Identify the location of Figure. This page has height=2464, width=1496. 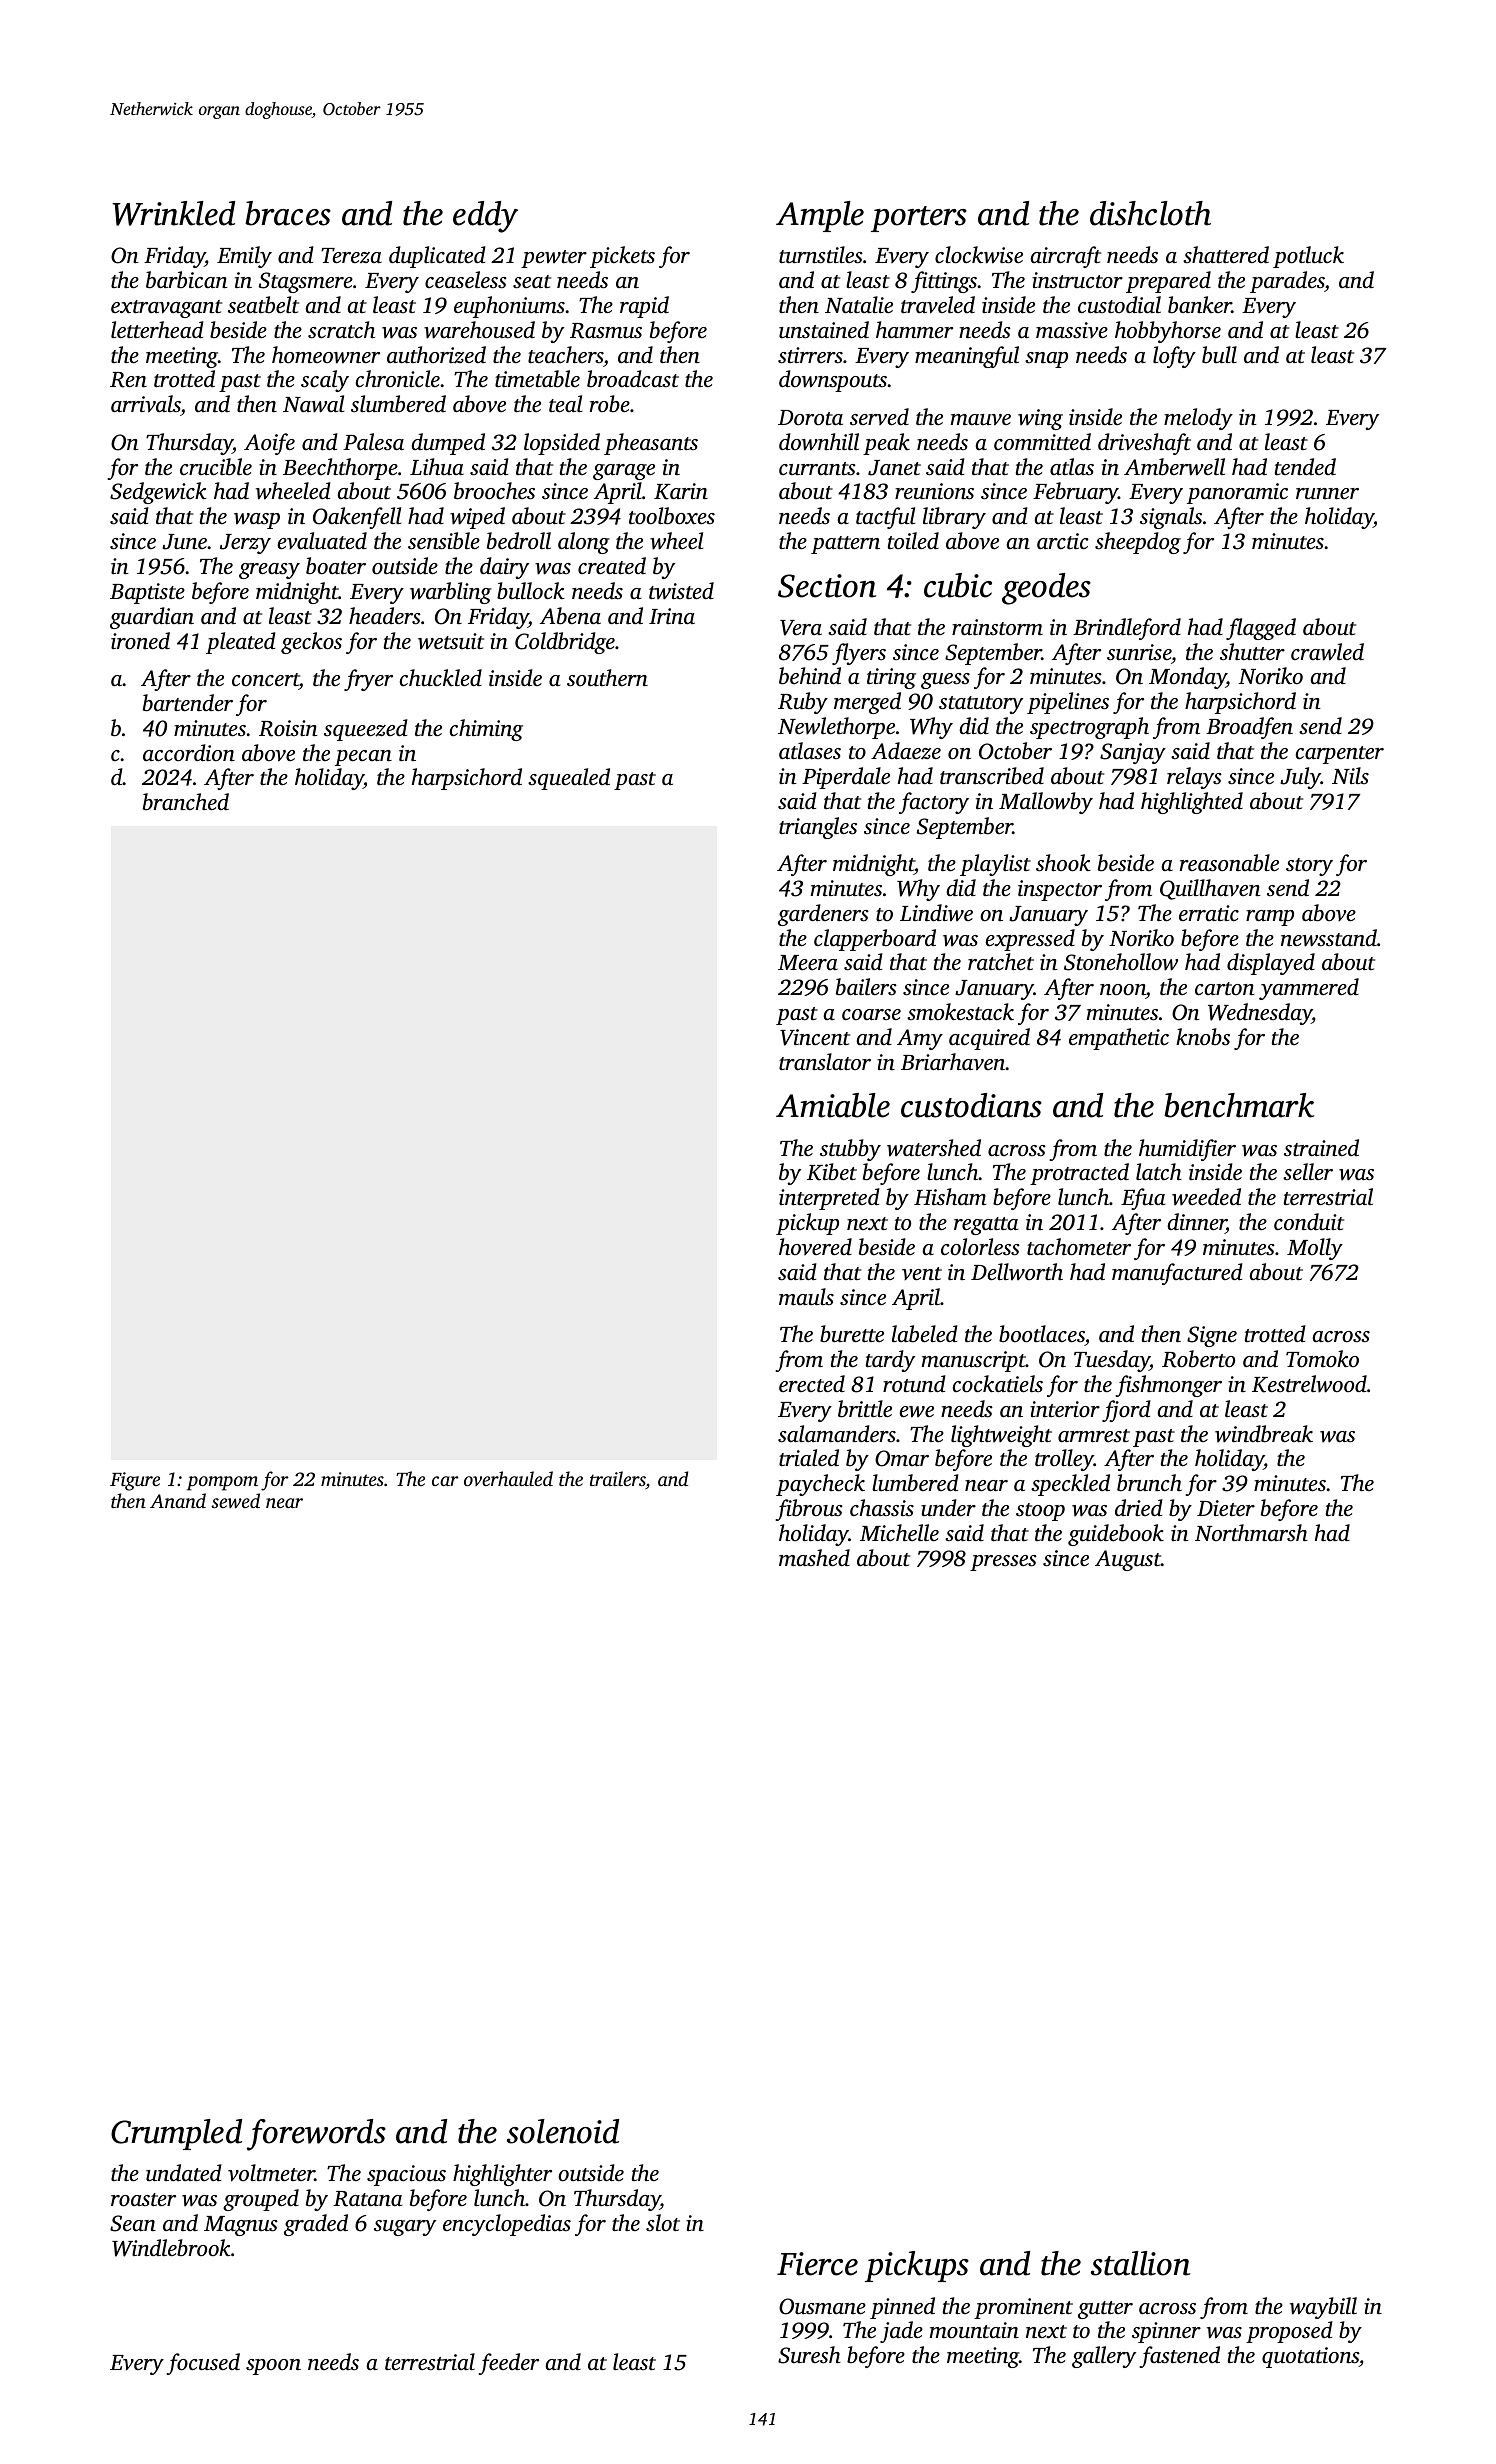
(135, 1481).
